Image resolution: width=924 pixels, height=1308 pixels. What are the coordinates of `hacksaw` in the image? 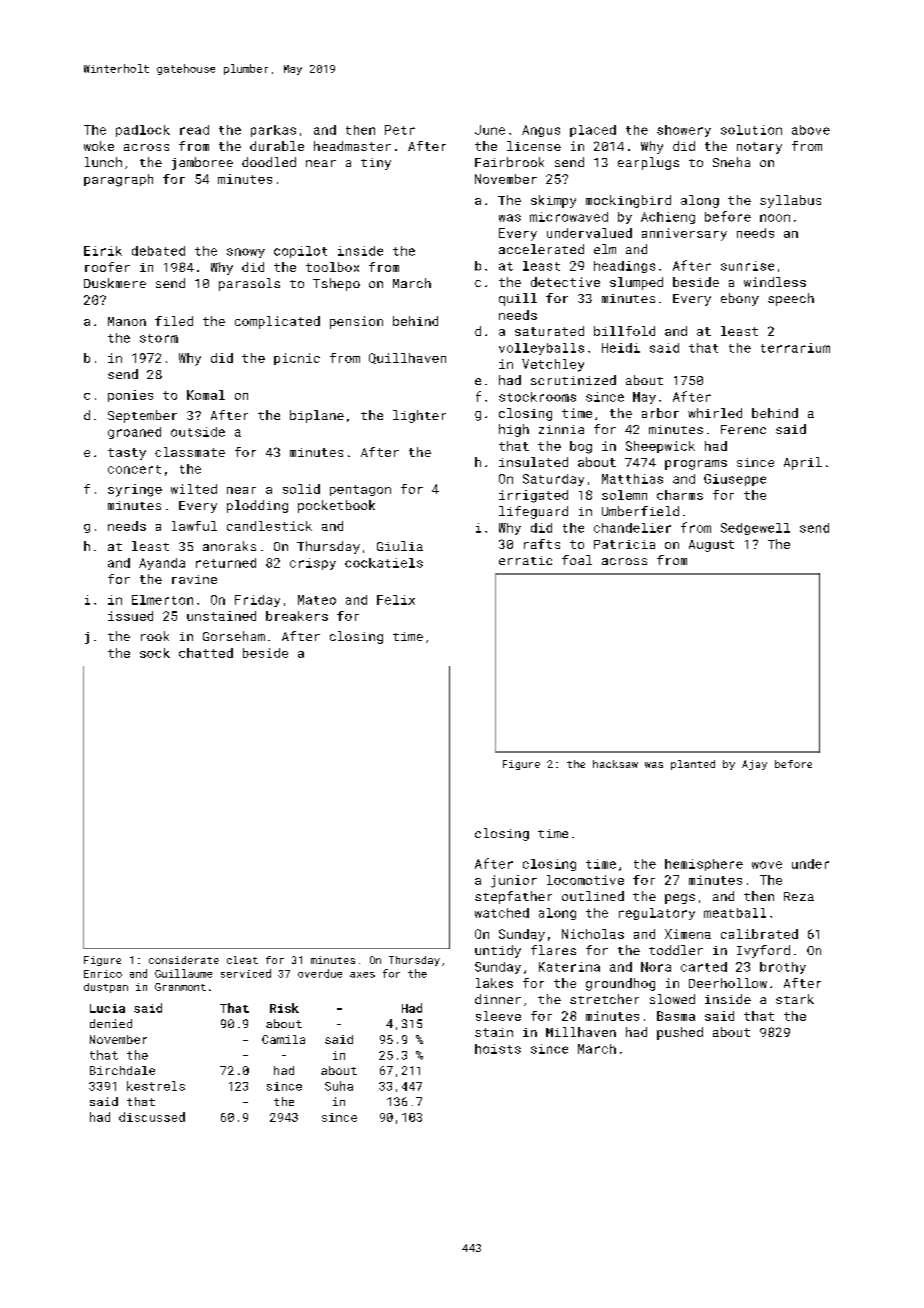 It's located at (615, 764).
